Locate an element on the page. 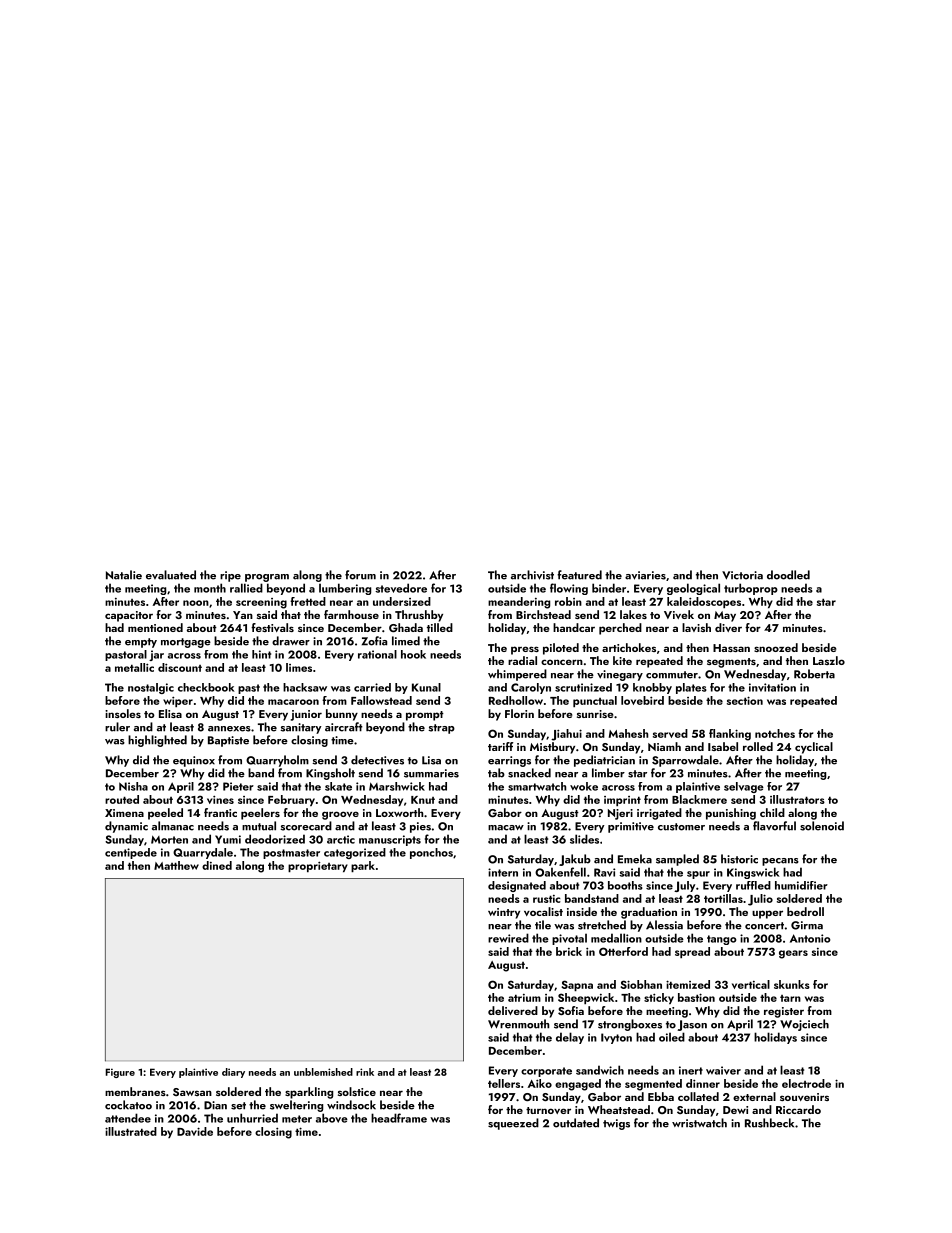 The height and width of the document is (1233, 952). sweltering is located at coordinates (296, 1106).
